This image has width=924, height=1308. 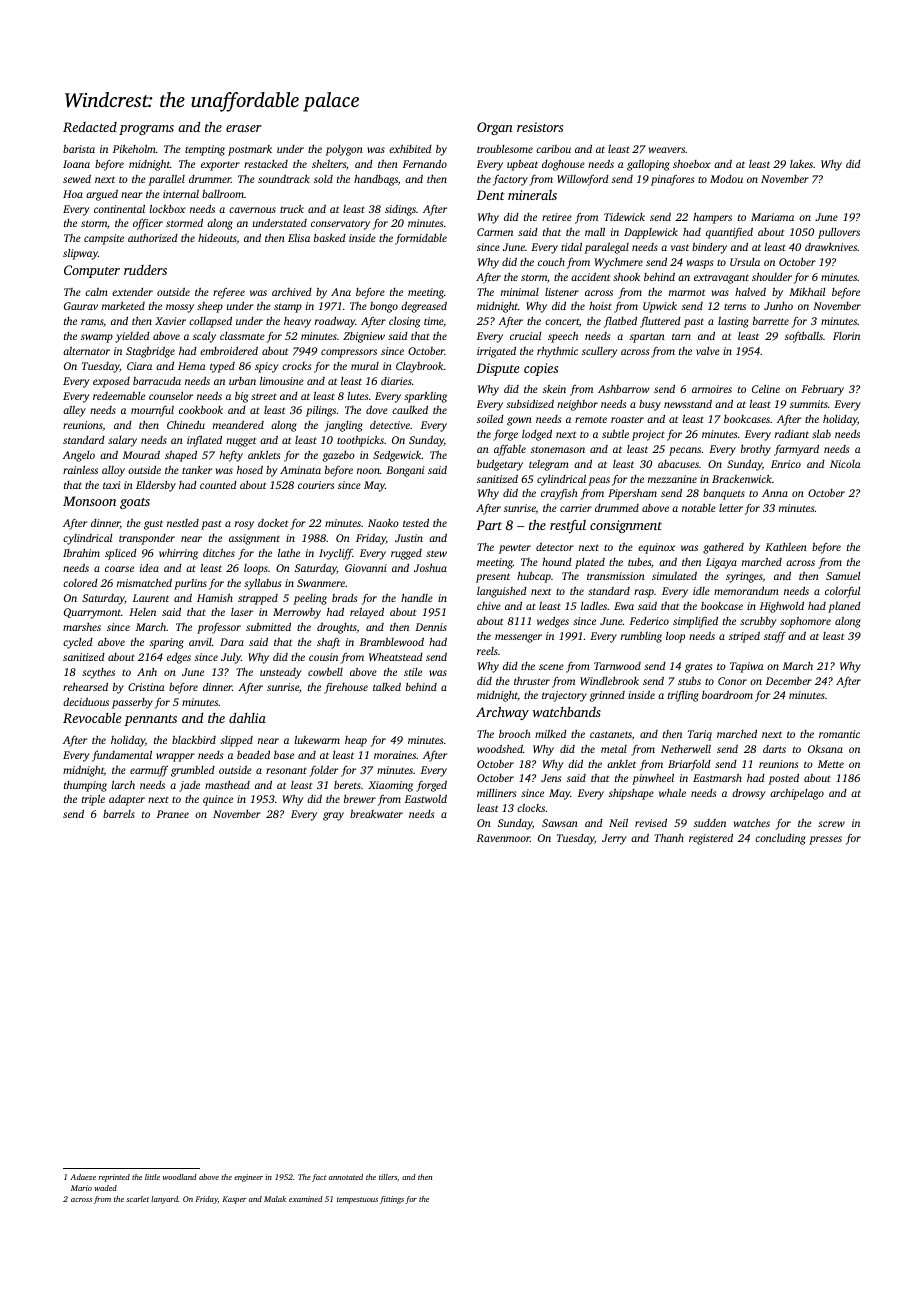 I want to click on concluding, so click(x=780, y=839).
